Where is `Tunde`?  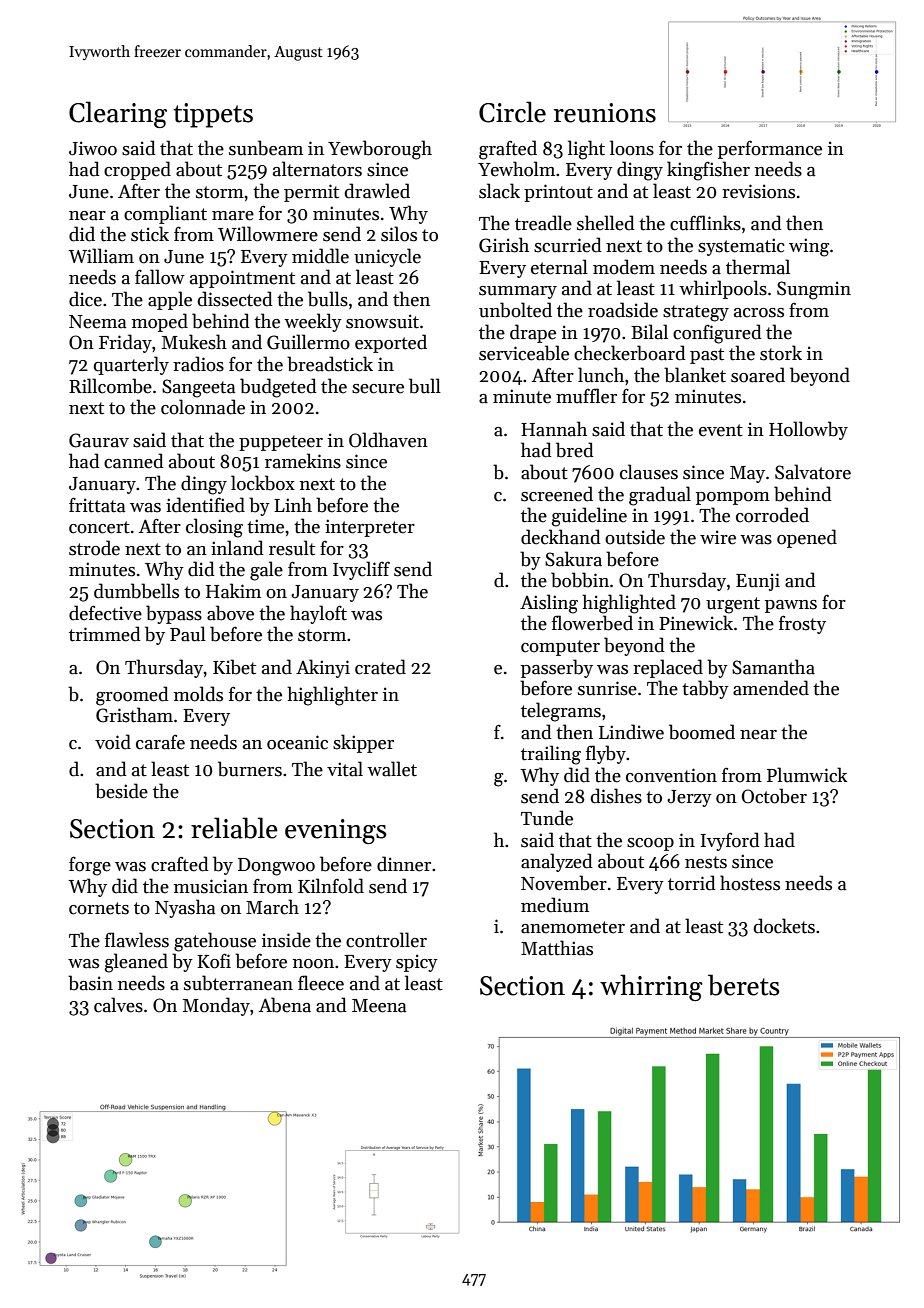 Tunde is located at coordinates (547, 818).
